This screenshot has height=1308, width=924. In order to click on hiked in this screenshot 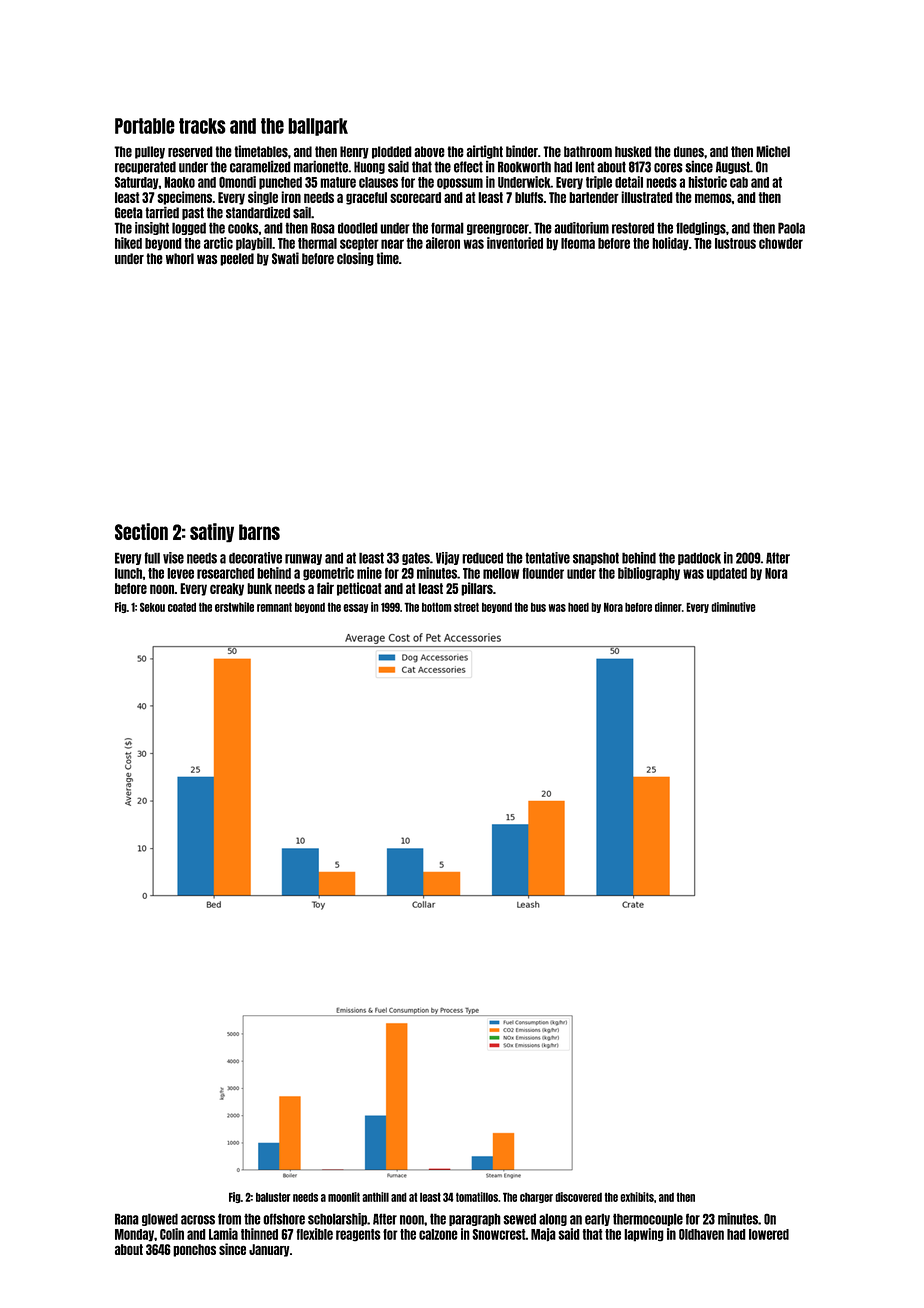, I will do `click(128, 243)`.
